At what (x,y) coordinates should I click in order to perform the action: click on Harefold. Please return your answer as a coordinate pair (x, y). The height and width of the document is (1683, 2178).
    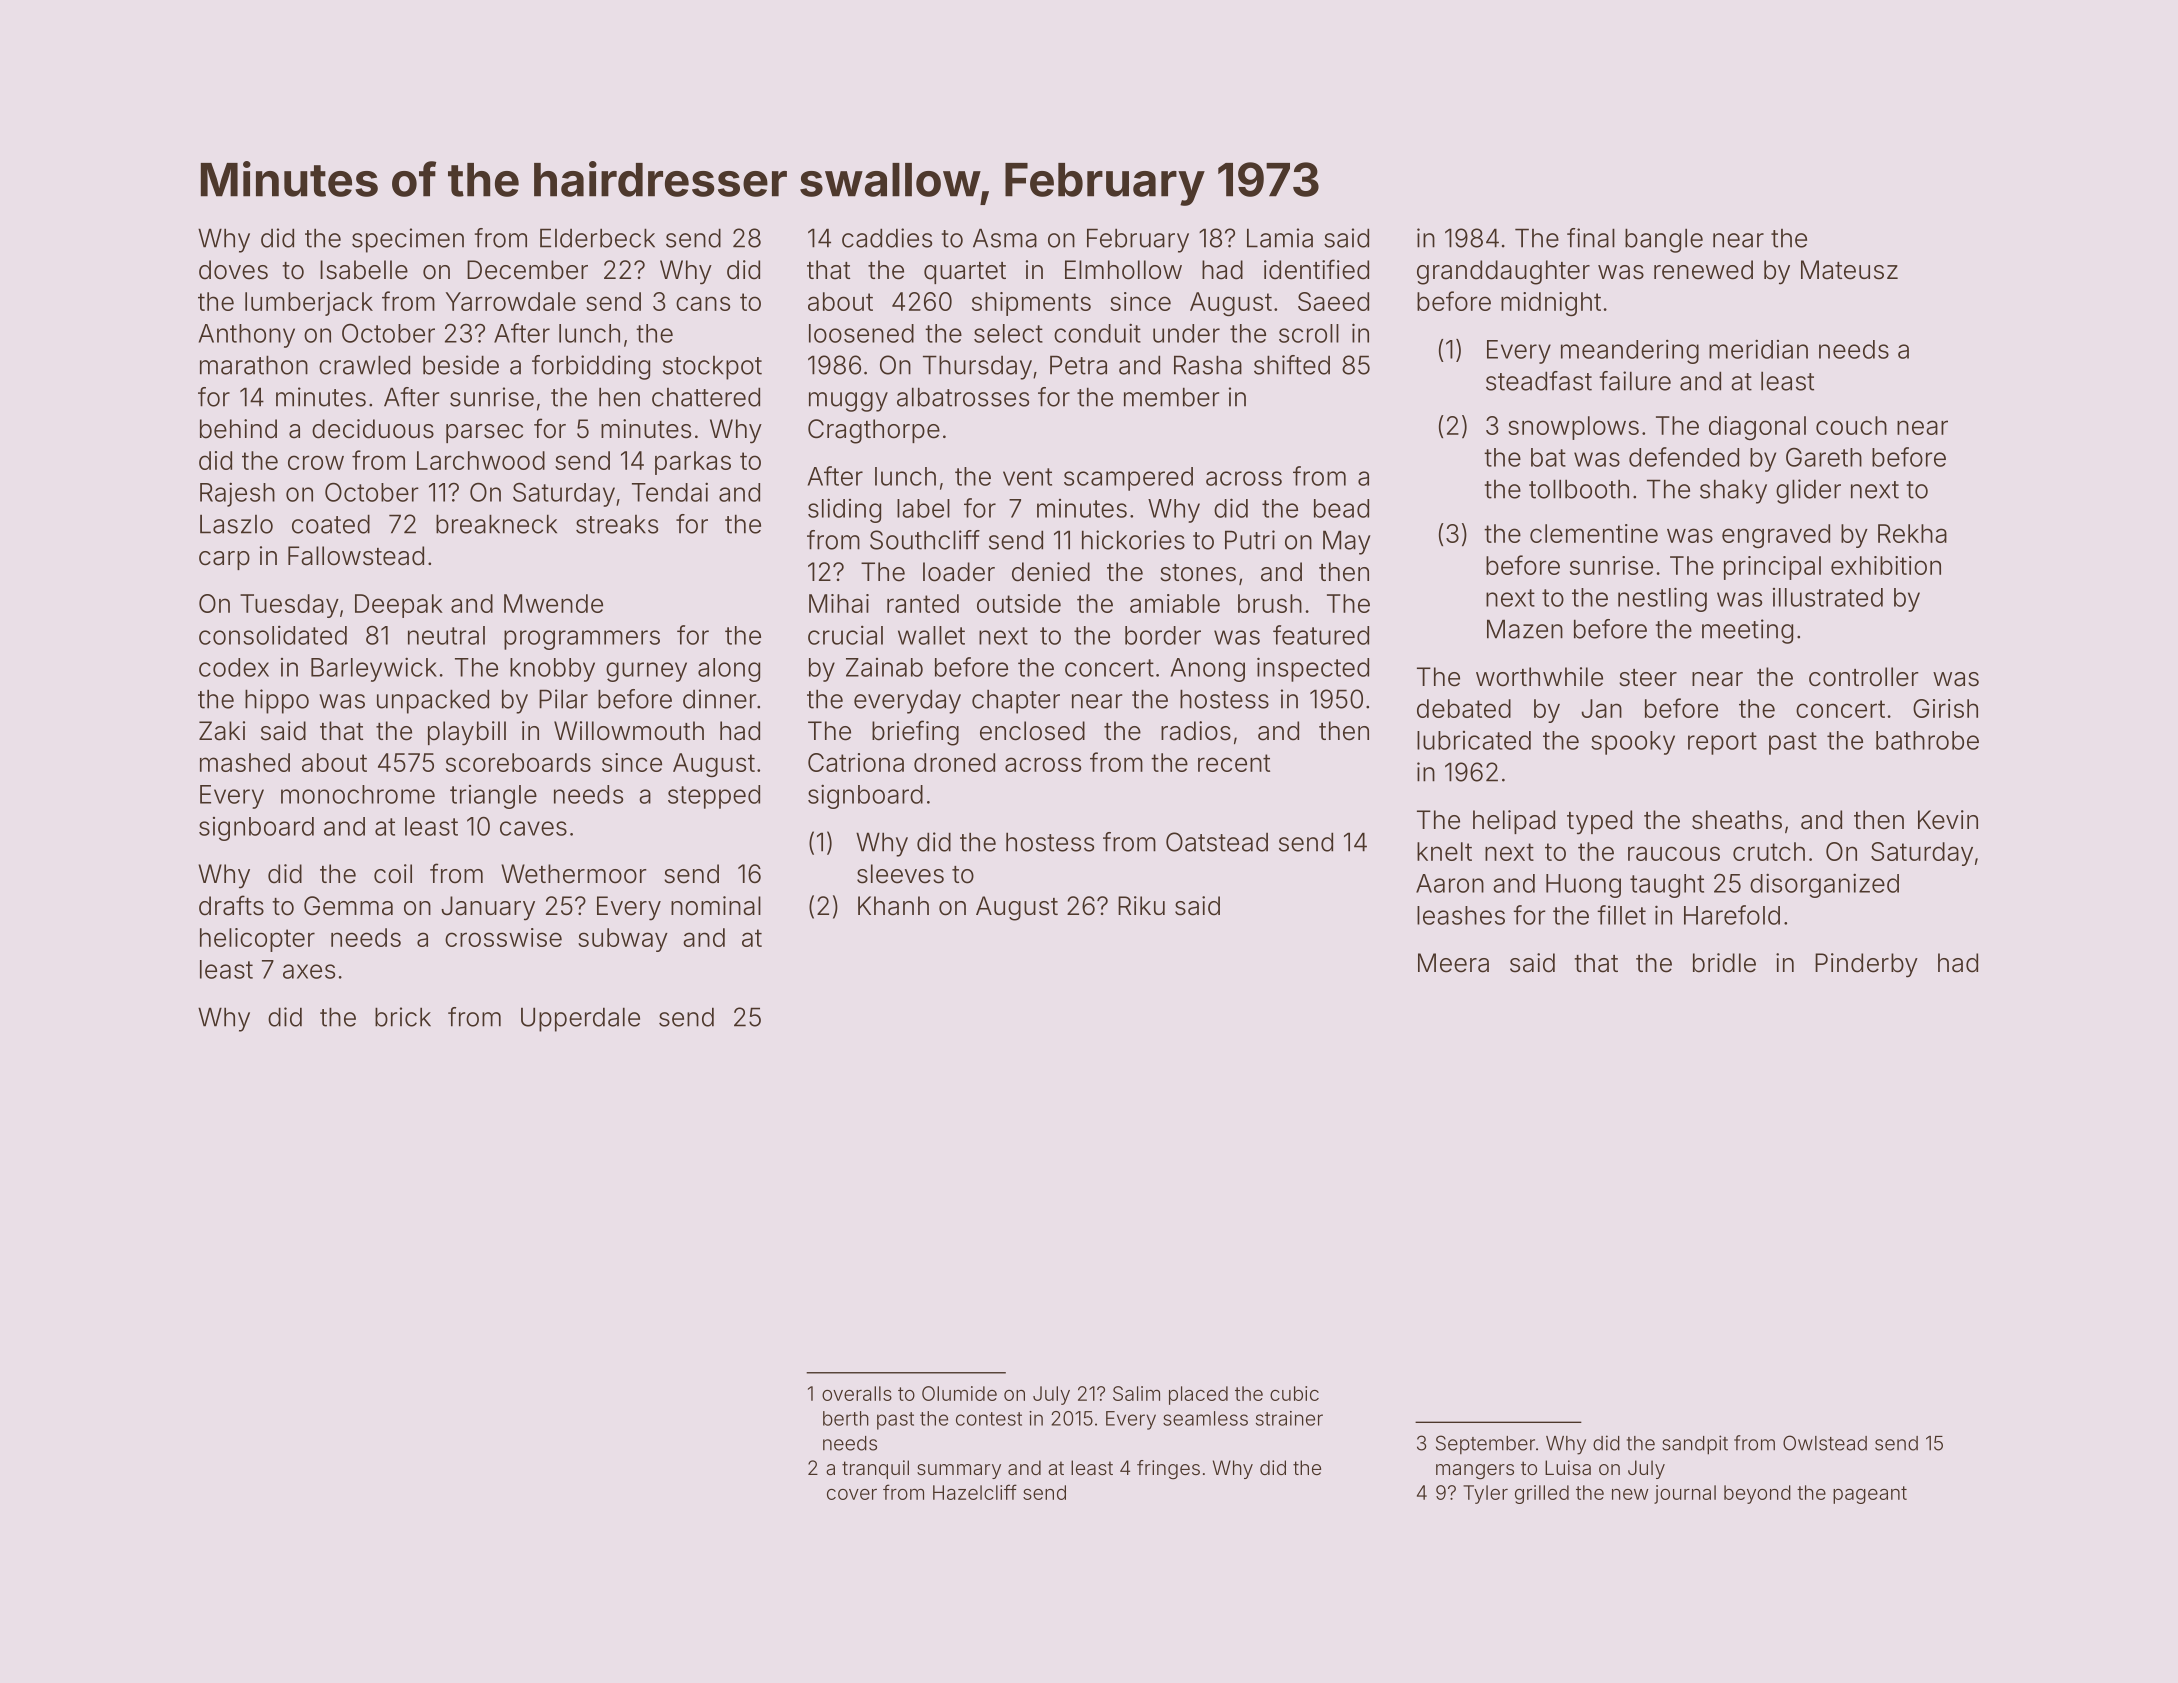
    Looking at the image, I should click on (1732, 915).
